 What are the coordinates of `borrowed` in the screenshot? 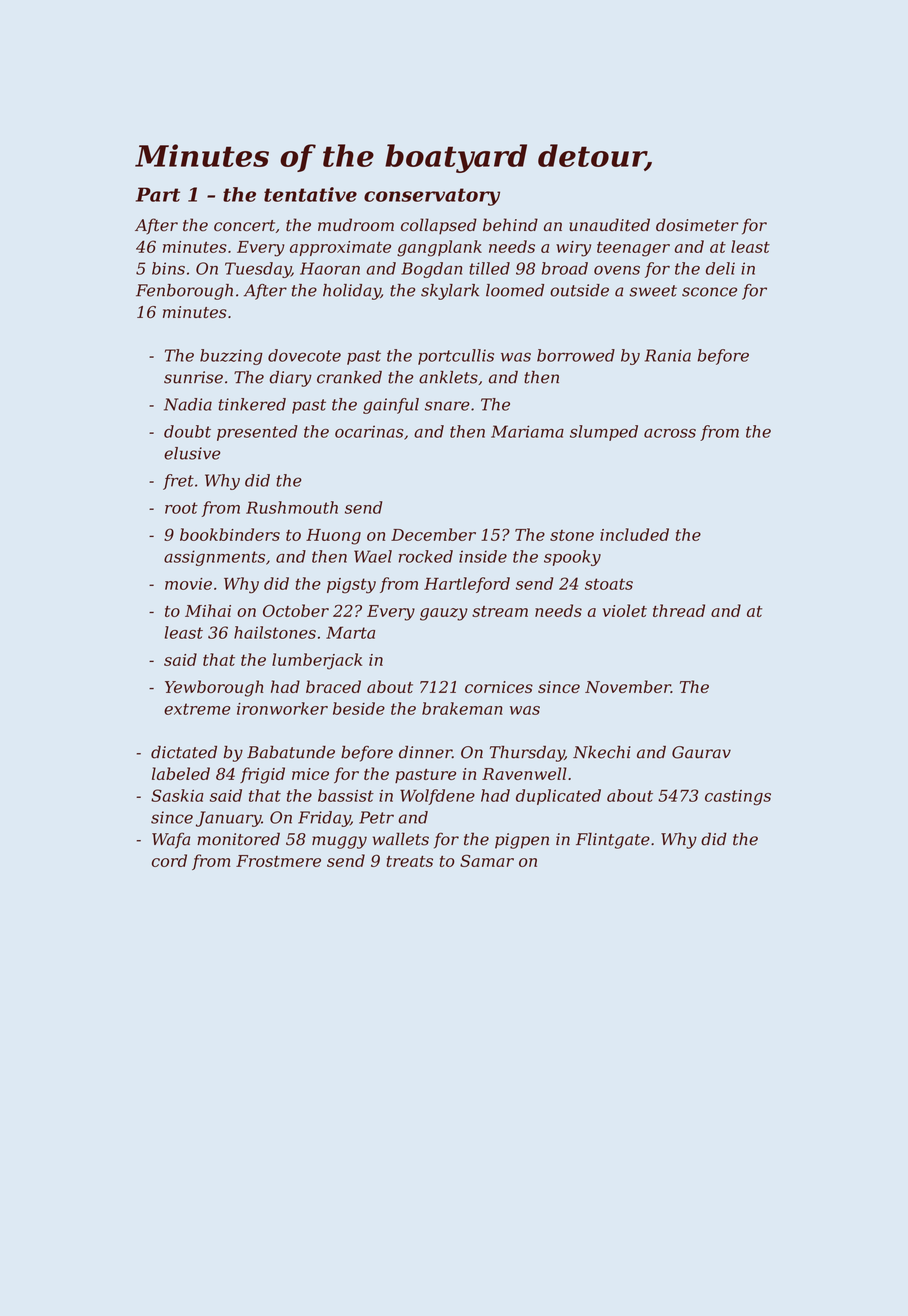 It's located at (576, 355).
